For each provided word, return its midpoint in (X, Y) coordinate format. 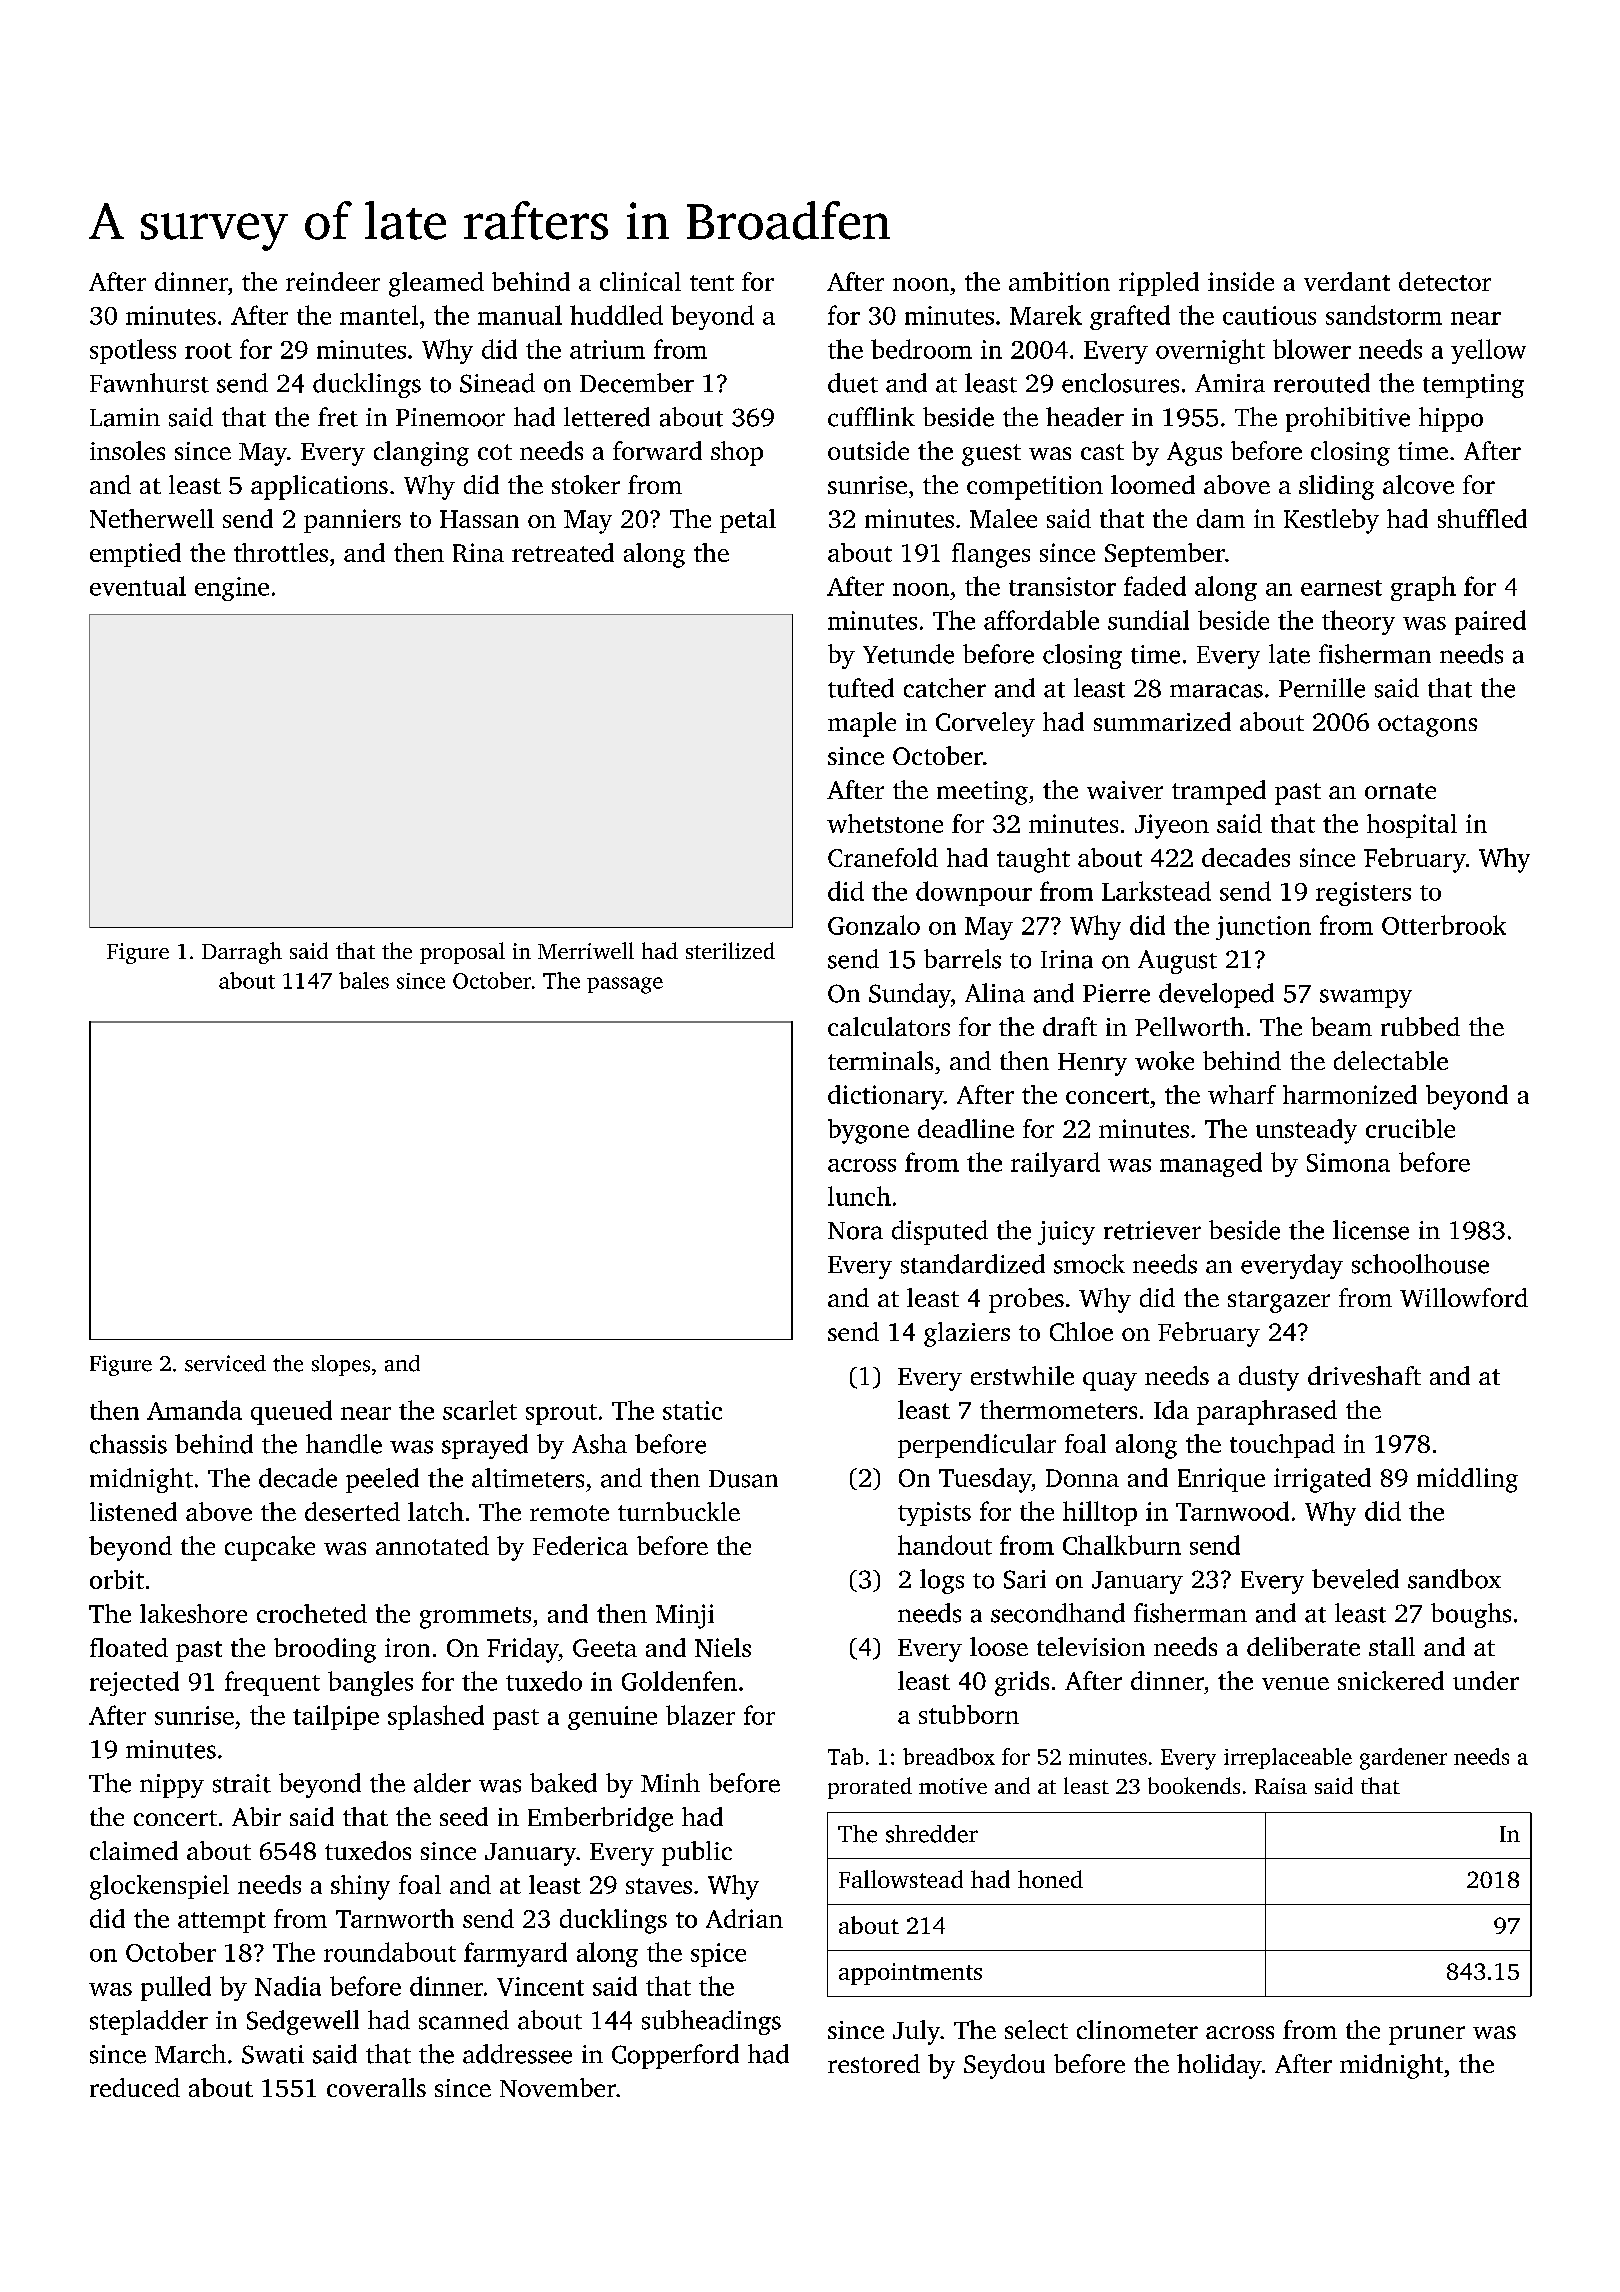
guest (991, 455)
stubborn (969, 1714)
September (1165, 555)
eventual (138, 586)
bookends (1194, 1785)
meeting (982, 793)
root (208, 351)
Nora (855, 1231)
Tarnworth (395, 1918)
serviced (225, 1363)
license (1371, 1230)
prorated (870, 1788)
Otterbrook (1444, 925)
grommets (475, 1618)
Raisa (1281, 1786)
